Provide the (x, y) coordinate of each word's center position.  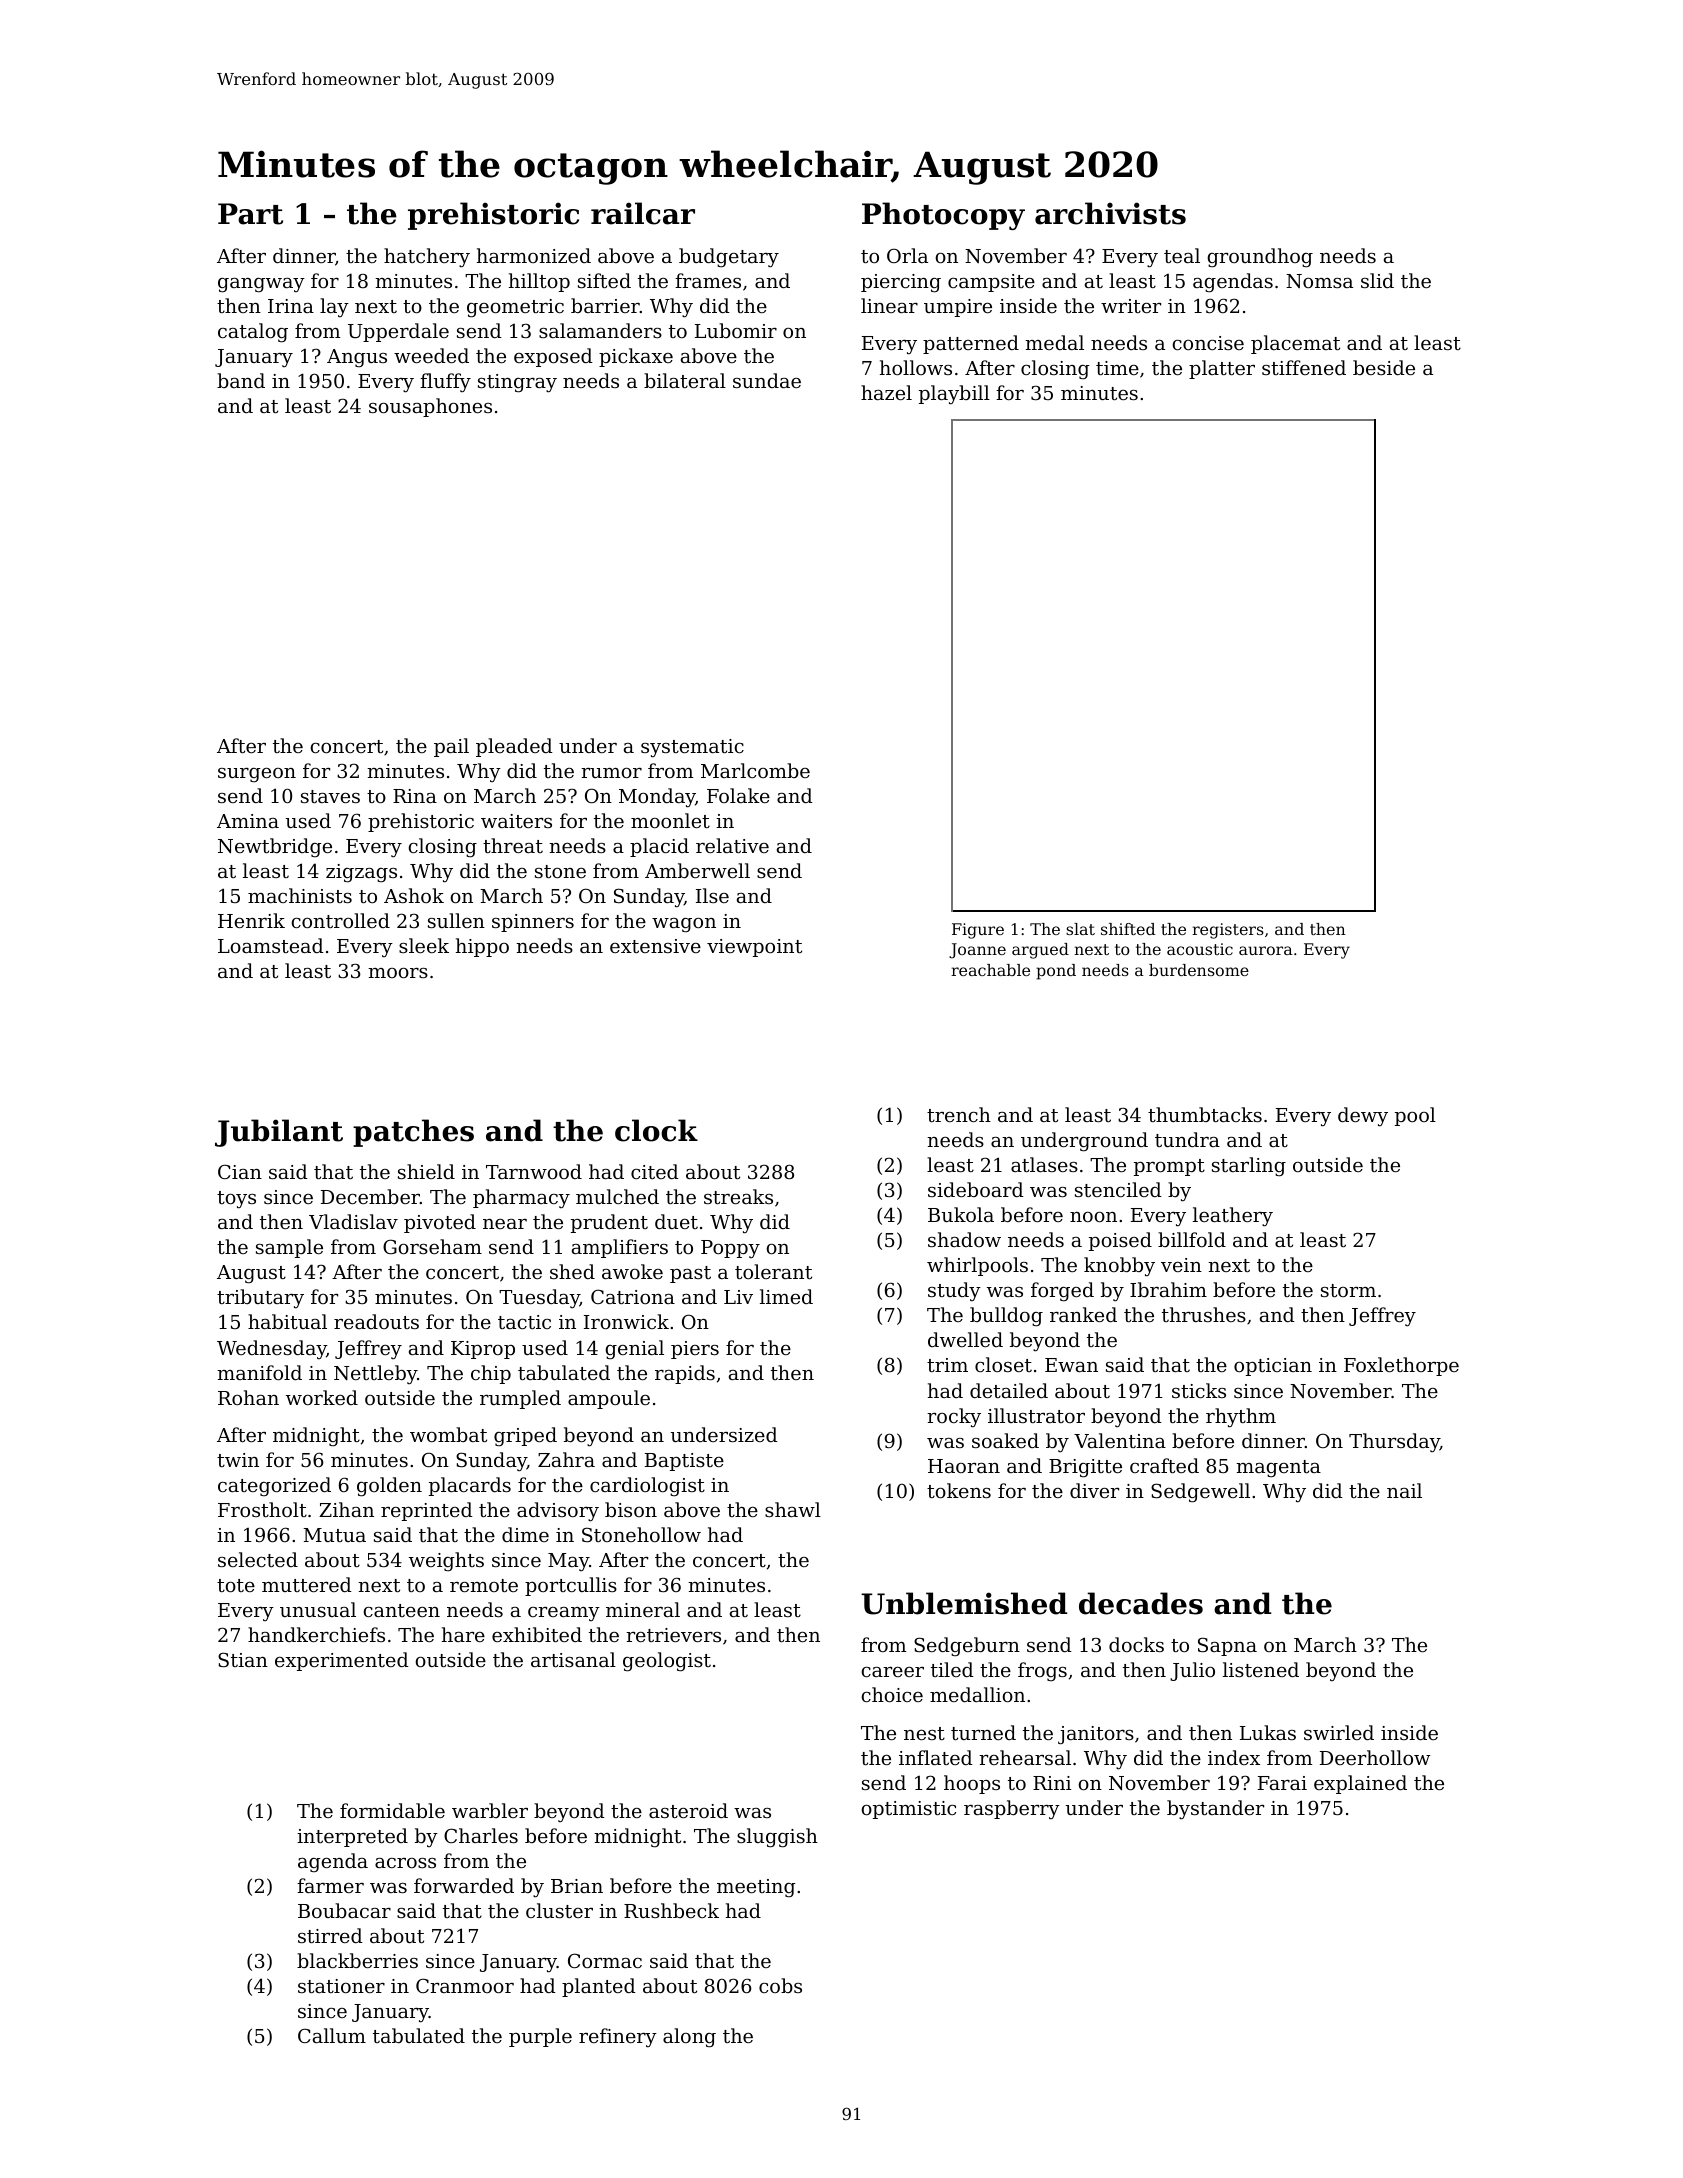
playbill (954, 395)
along (689, 2038)
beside (1384, 367)
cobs (780, 1985)
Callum (332, 2035)
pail (451, 747)
